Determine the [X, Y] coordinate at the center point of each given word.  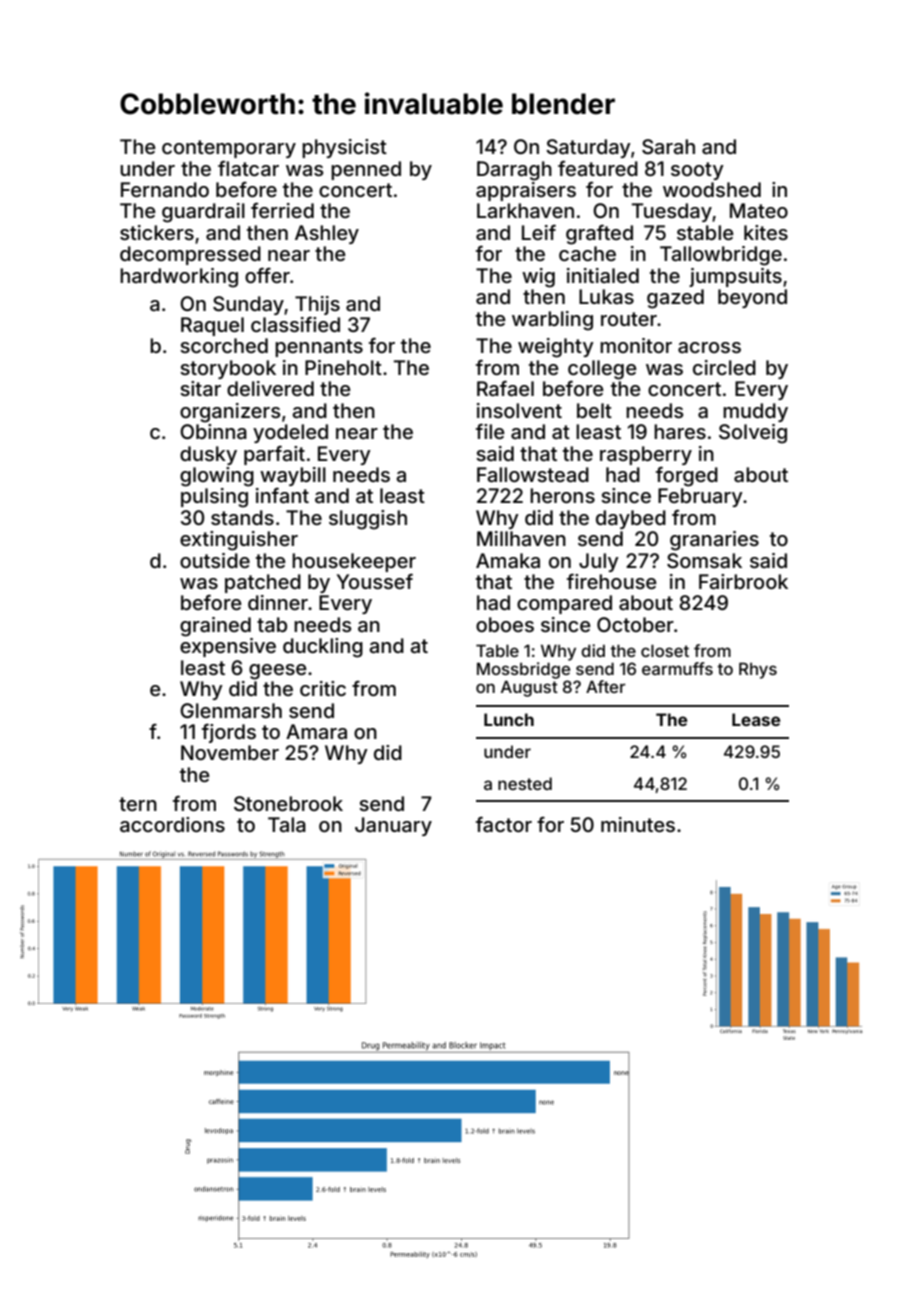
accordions [172, 824]
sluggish [368, 520]
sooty [697, 171]
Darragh [514, 171]
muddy [755, 412]
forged [687, 477]
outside [215, 560]
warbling [552, 321]
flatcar [248, 168]
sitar [200, 388]
